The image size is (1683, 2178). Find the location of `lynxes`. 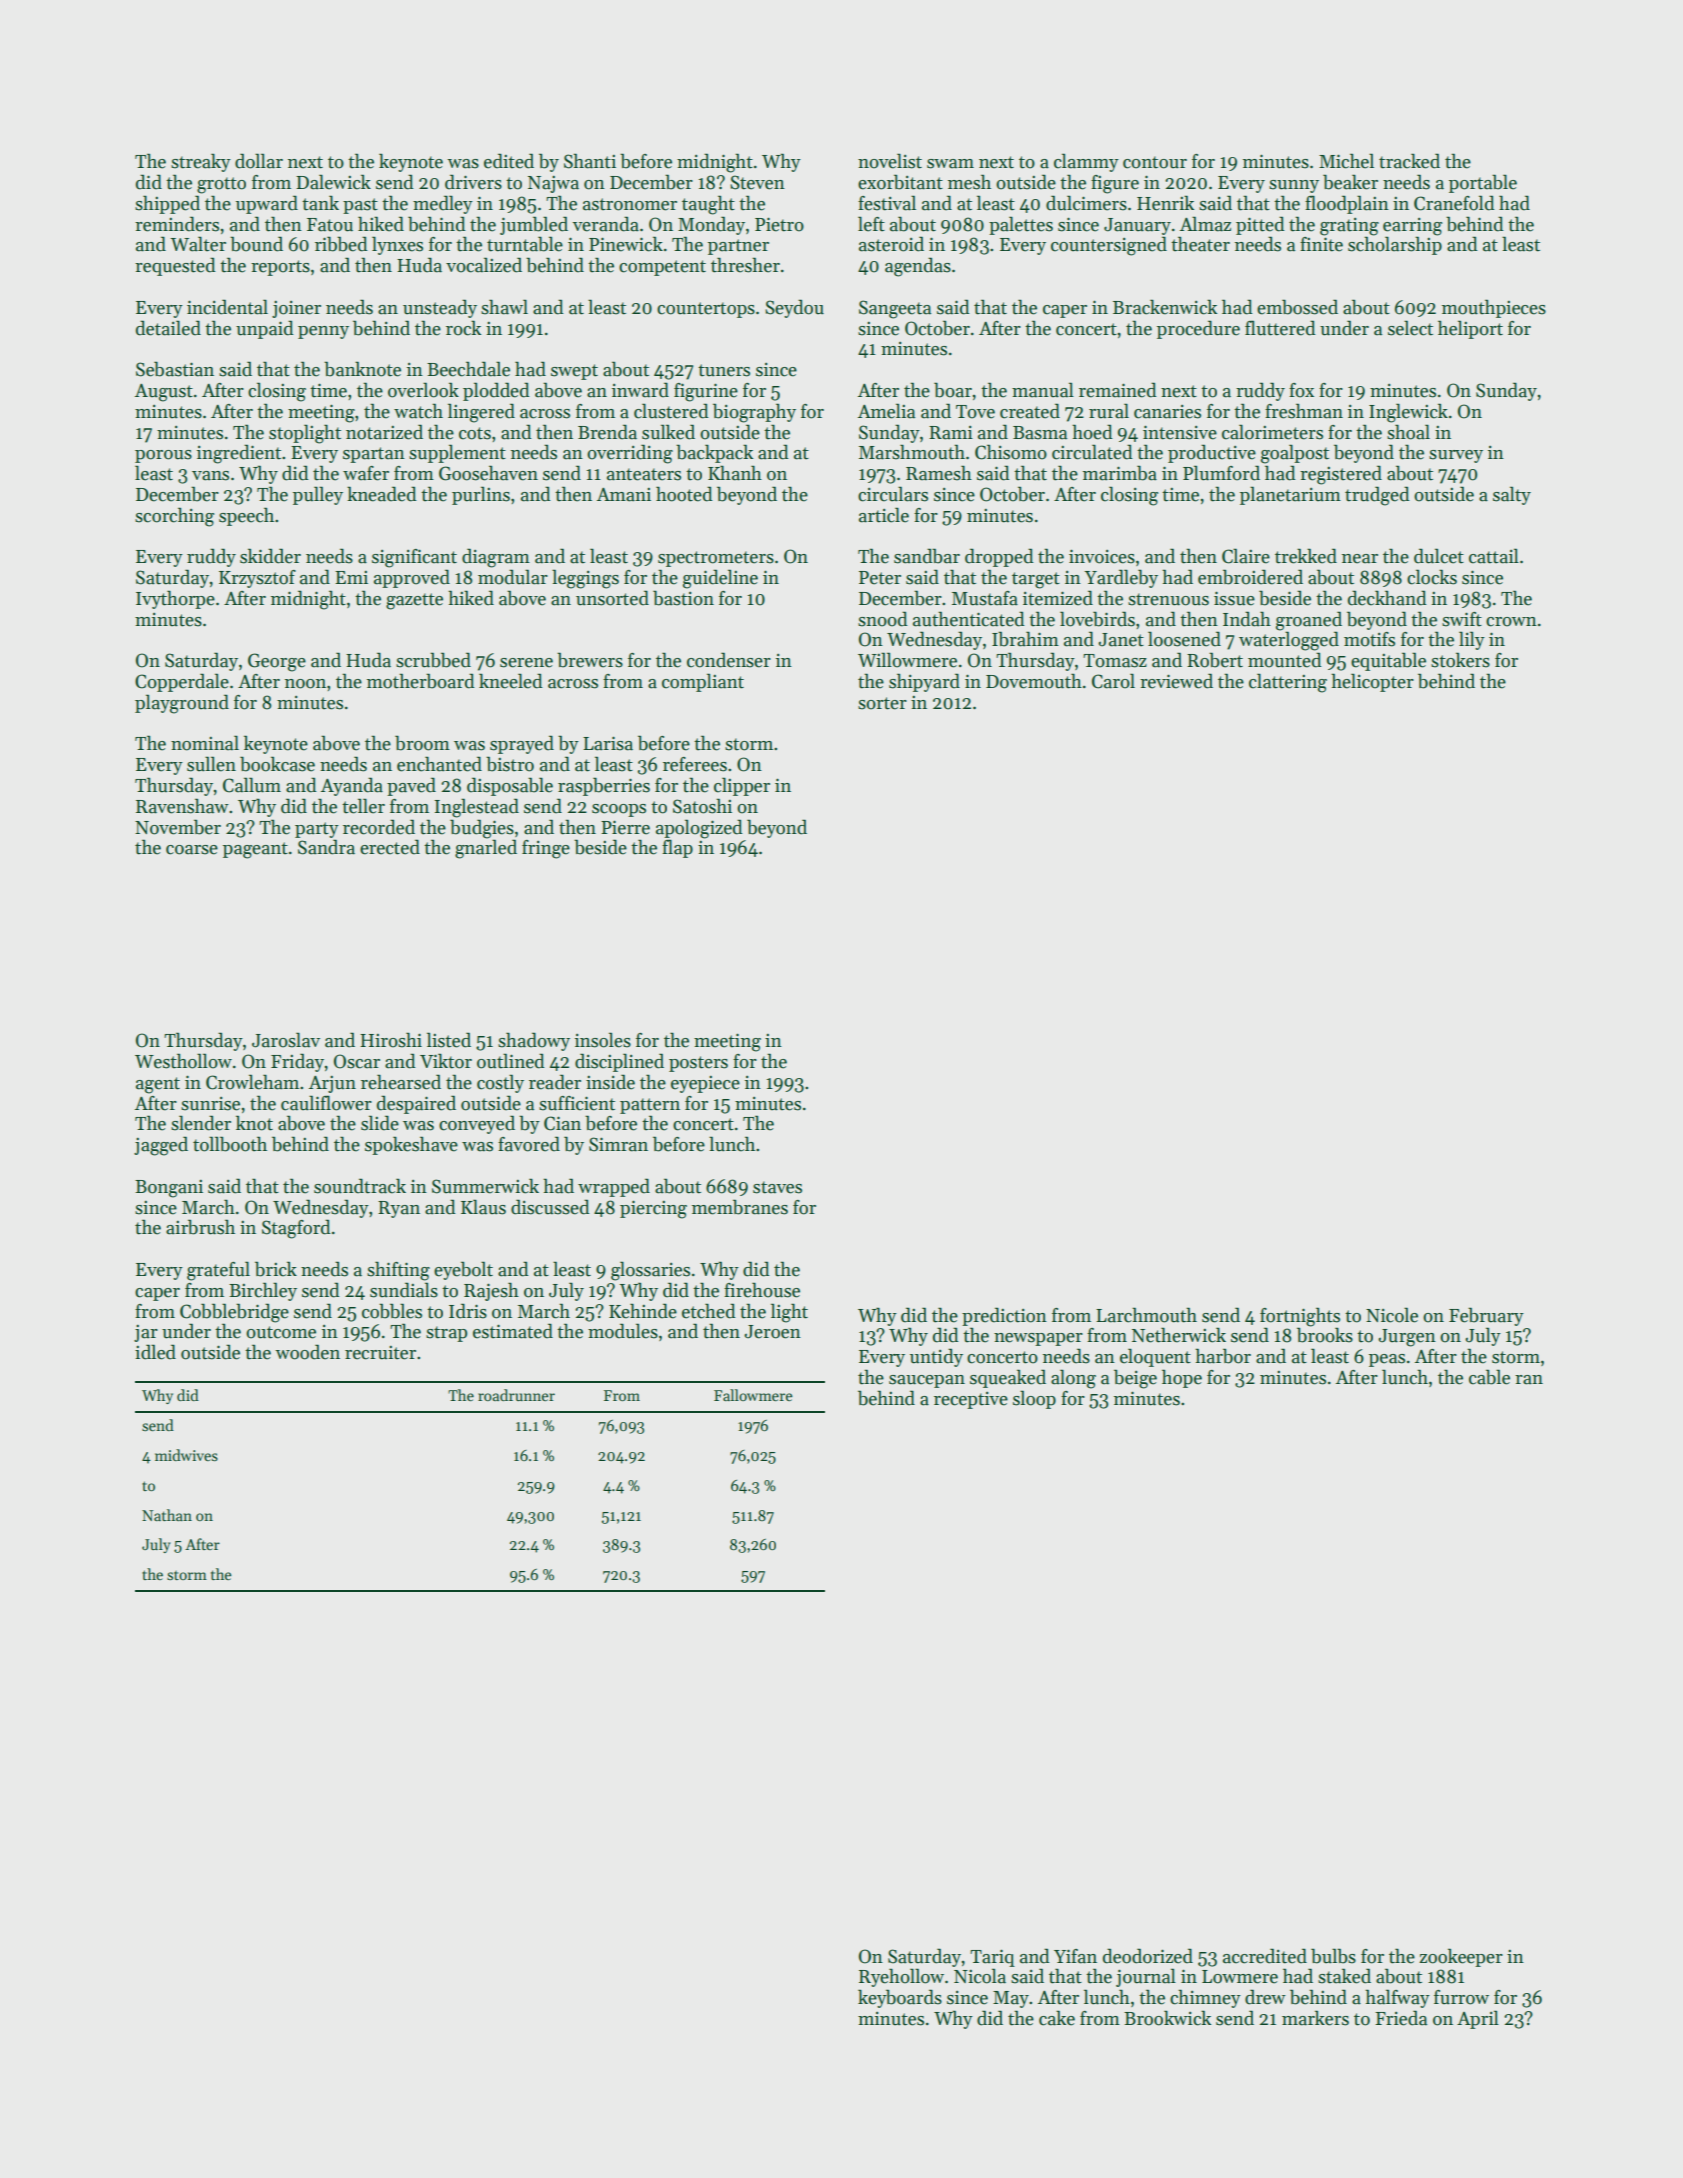

lynxes is located at coordinates (397, 245).
